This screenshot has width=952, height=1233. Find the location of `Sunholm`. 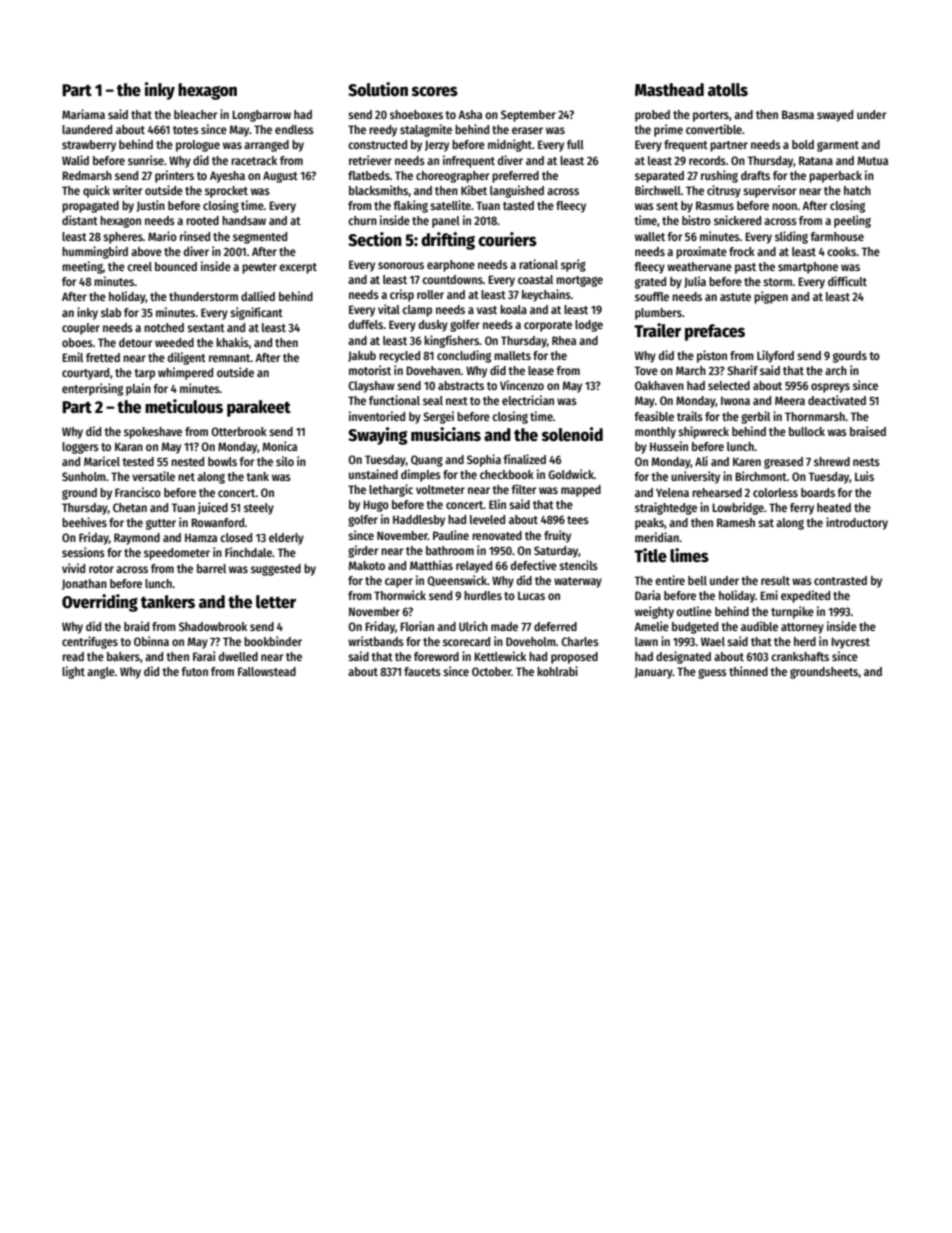

Sunholm is located at coordinates (84, 476).
